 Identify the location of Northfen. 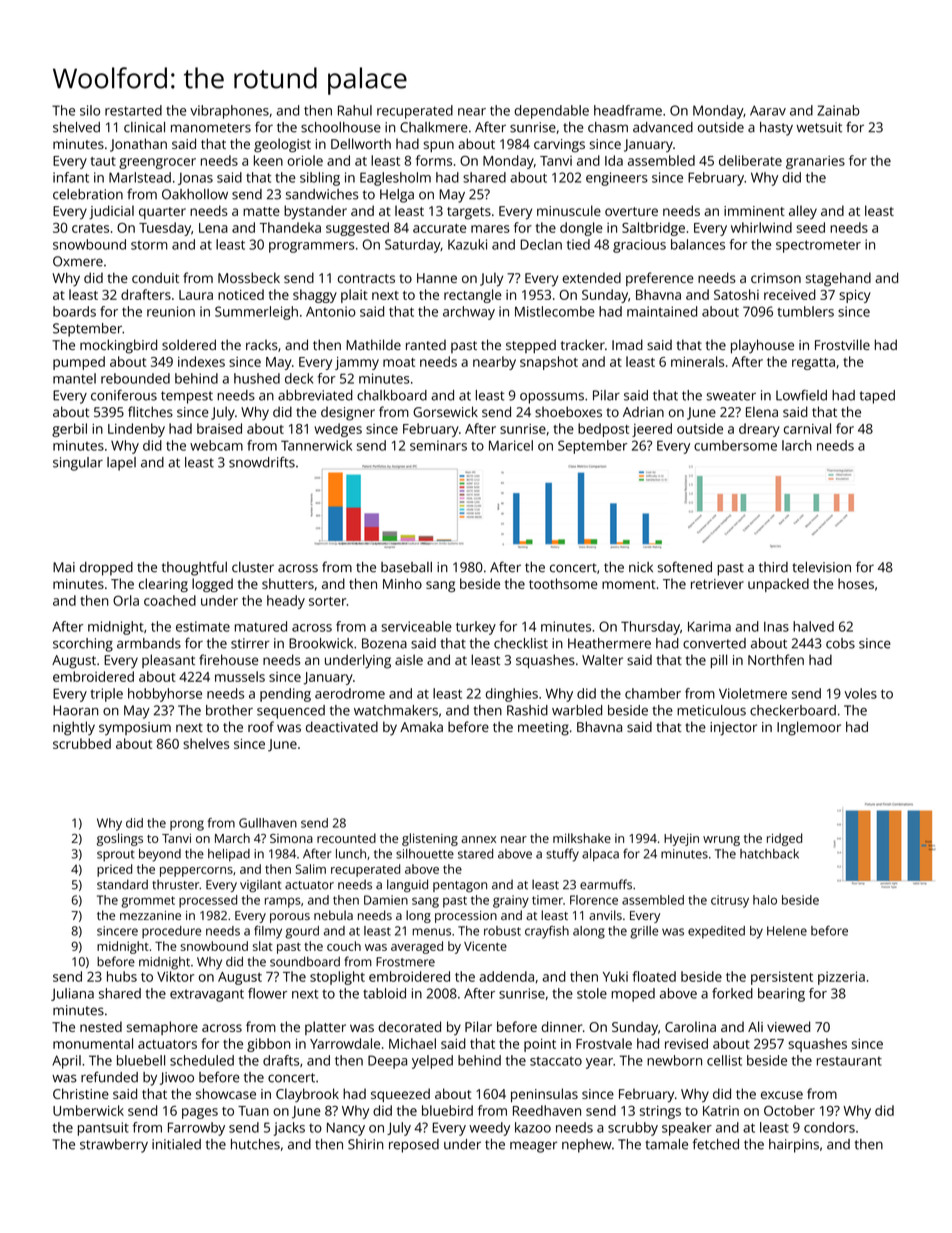
(776, 659).
